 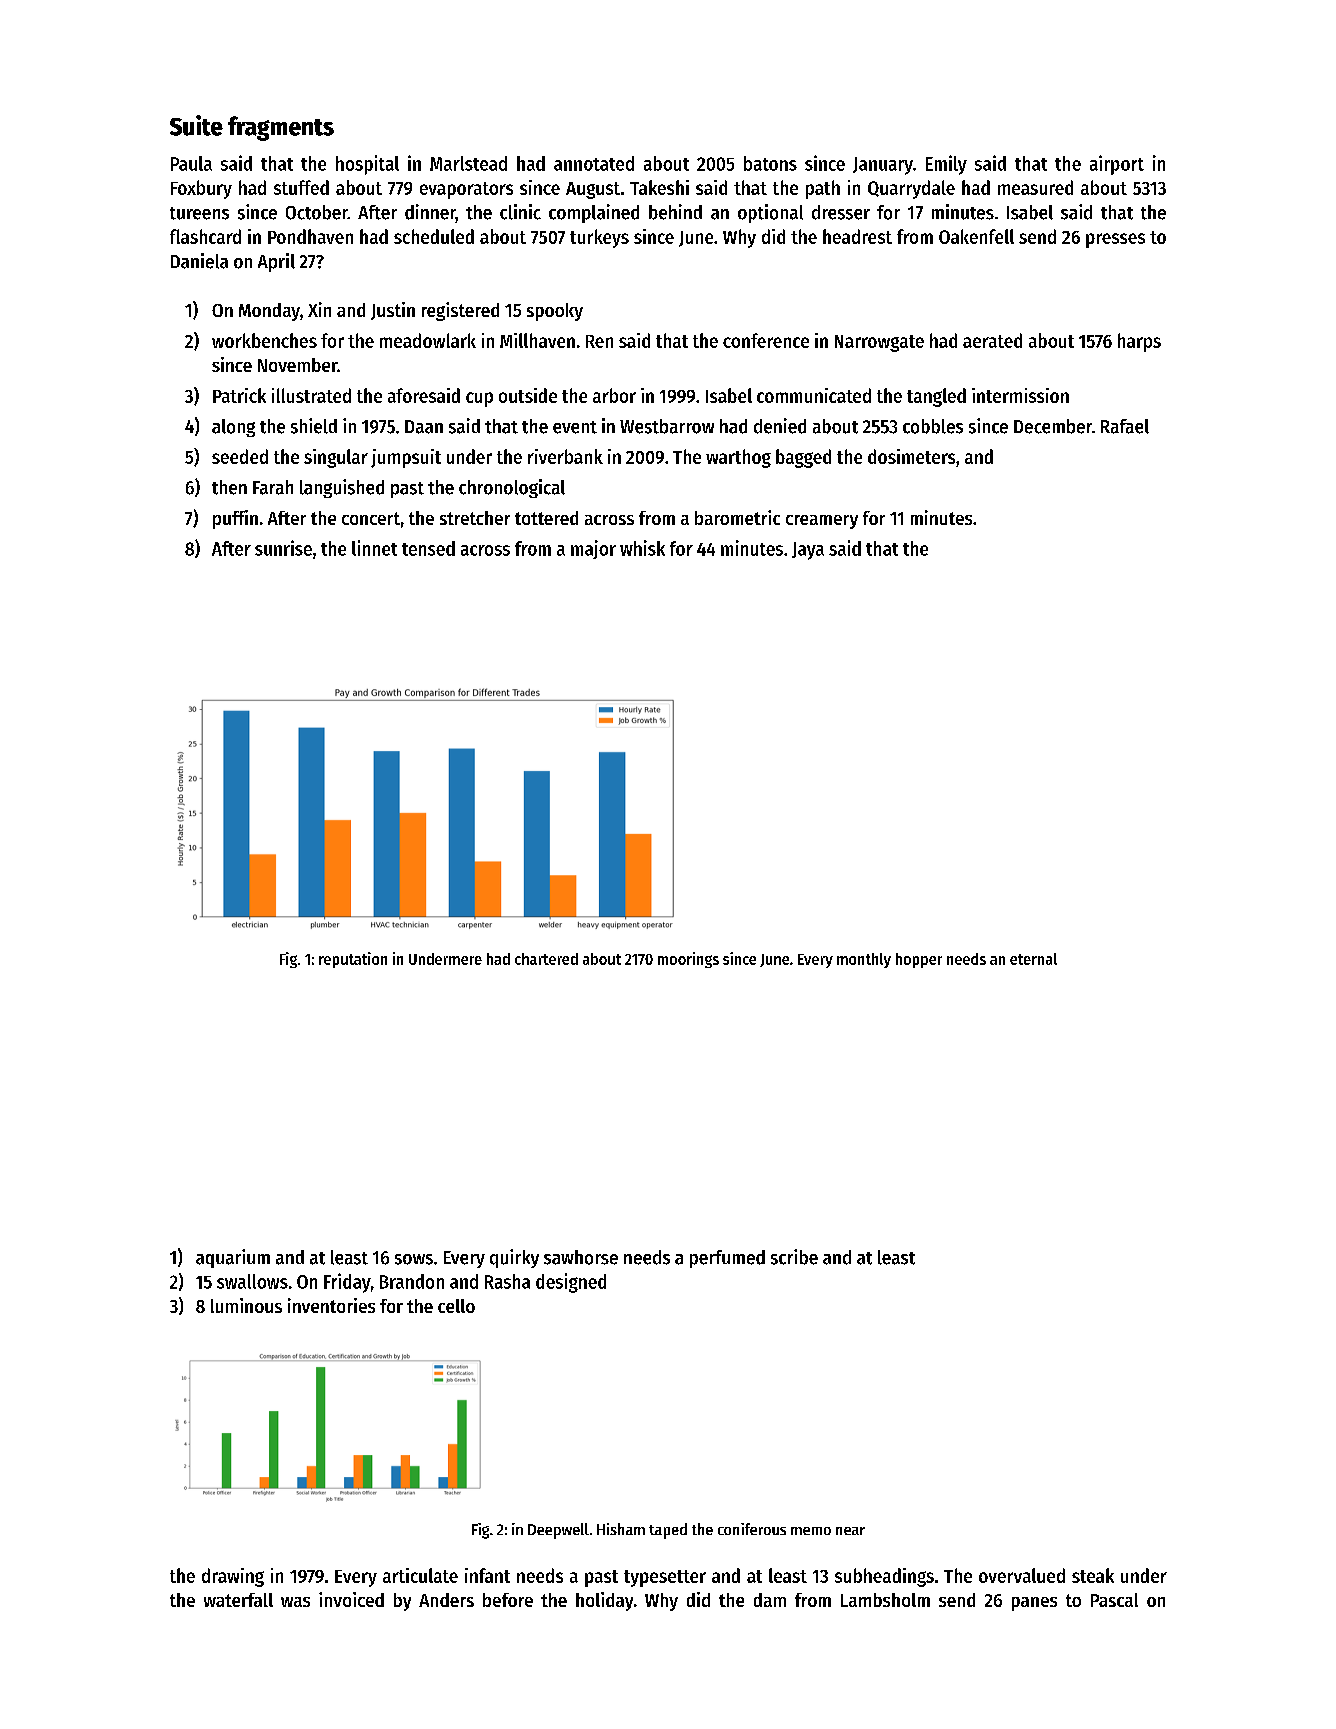 What do you see at coordinates (205, 236) in the document?
I see `flashcard` at bounding box center [205, 236].
